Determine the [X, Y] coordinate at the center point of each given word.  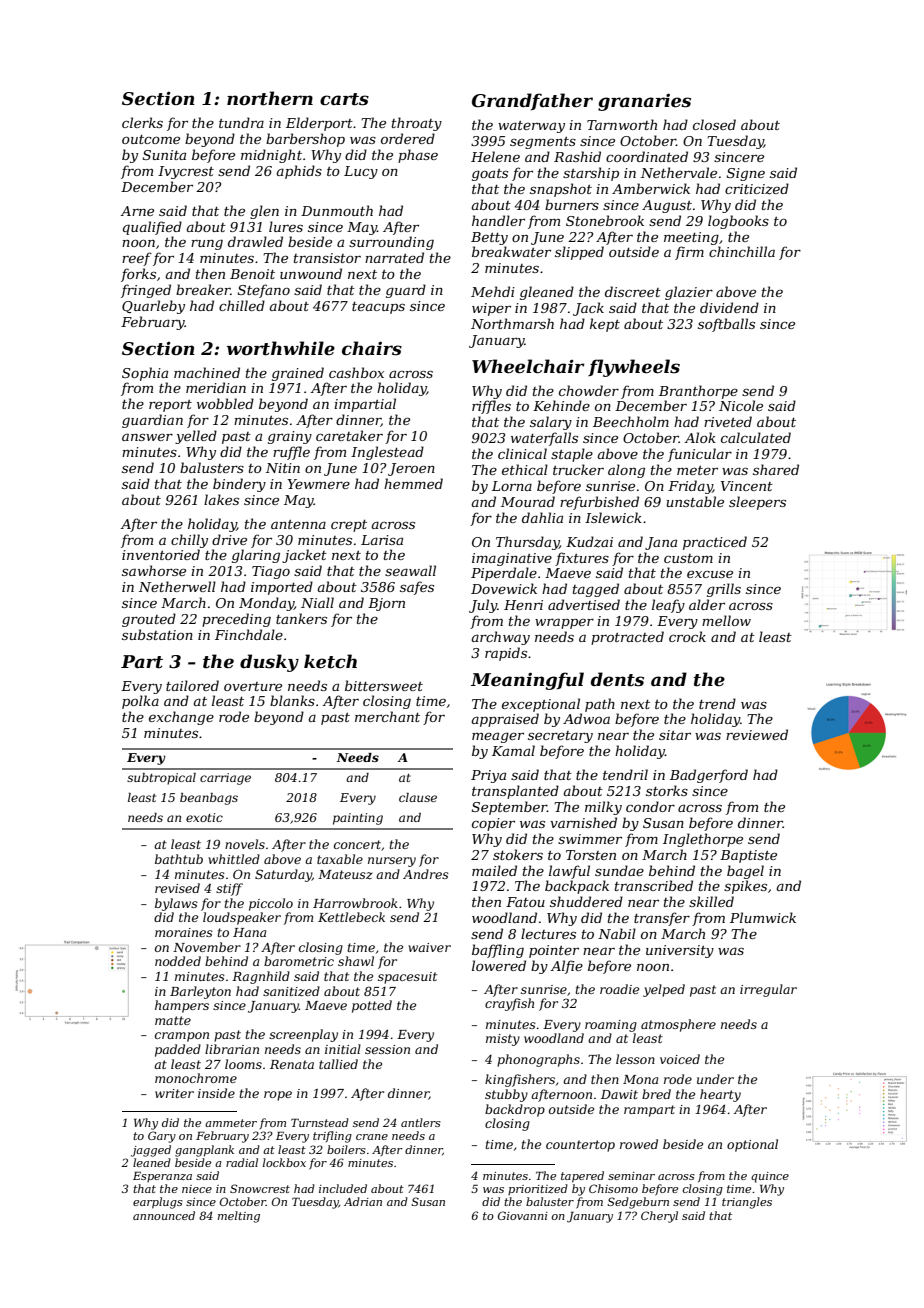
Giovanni [523, 1215]
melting [239, 1217]
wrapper [564, 623]
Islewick [613, 517]
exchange [181, 718]
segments [543, 143]
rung [207, 244]
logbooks [738, 222]
